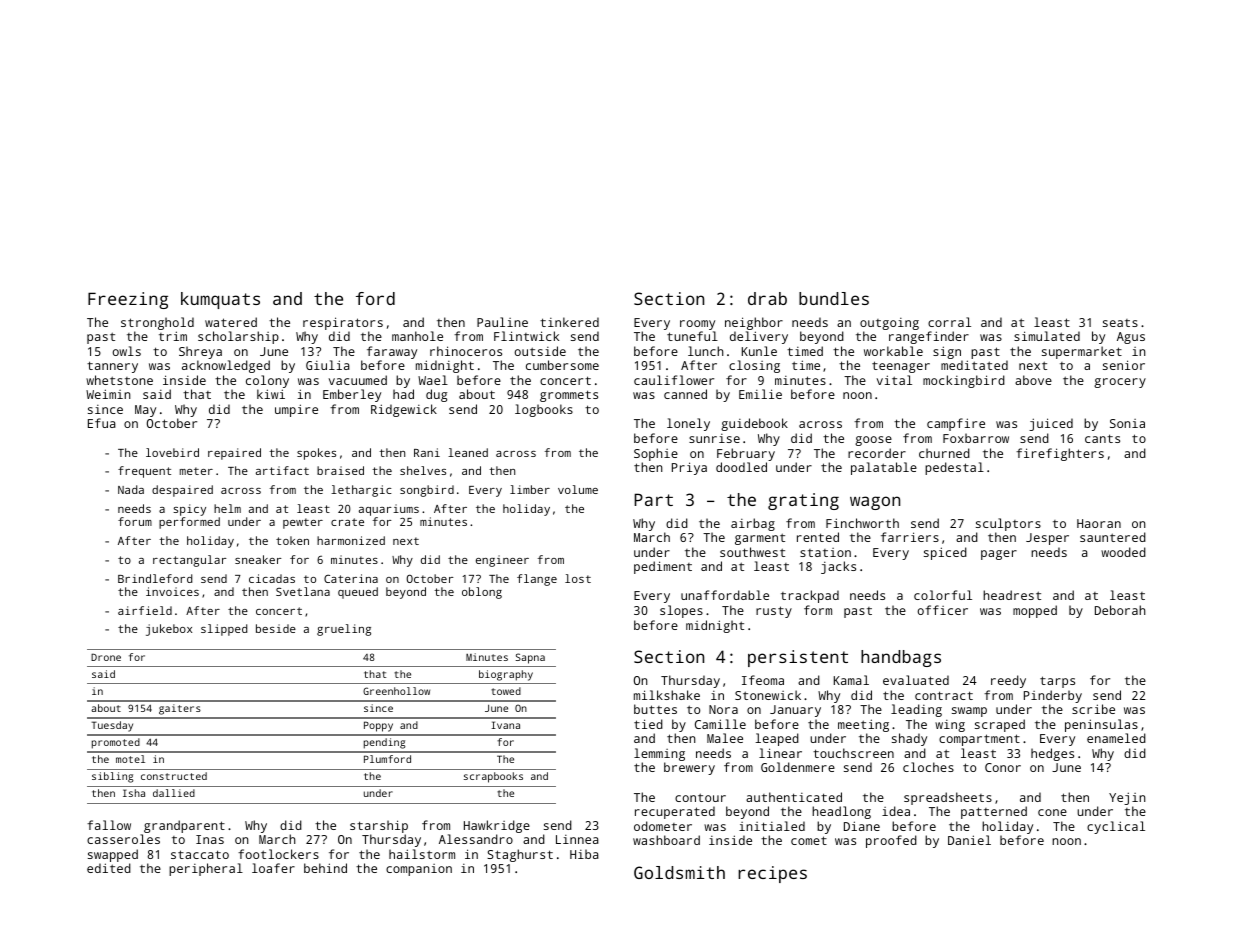  I want to click on sauntered, so click(1113, 537).
